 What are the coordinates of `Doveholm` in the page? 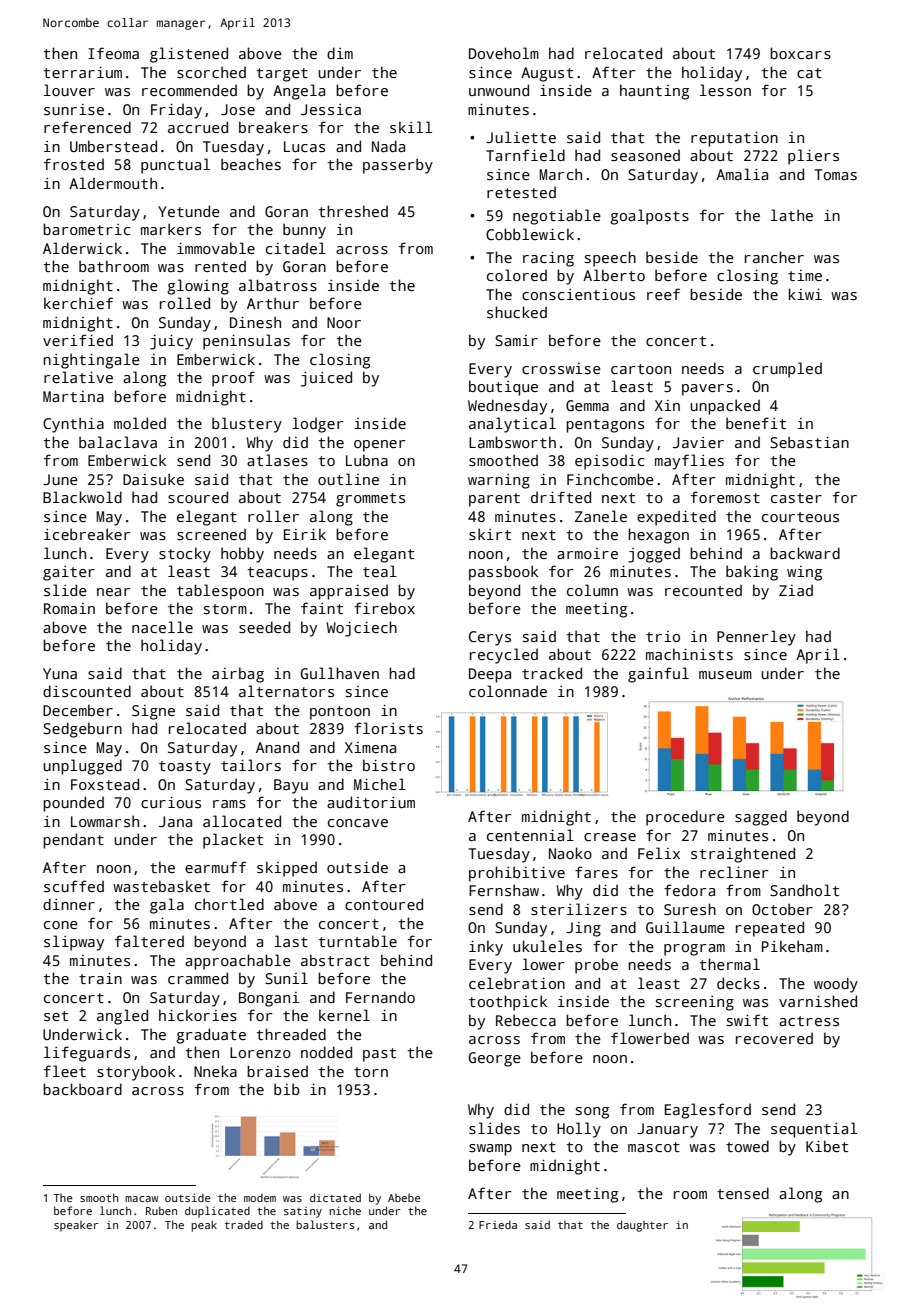 It's located at (504, 53).
